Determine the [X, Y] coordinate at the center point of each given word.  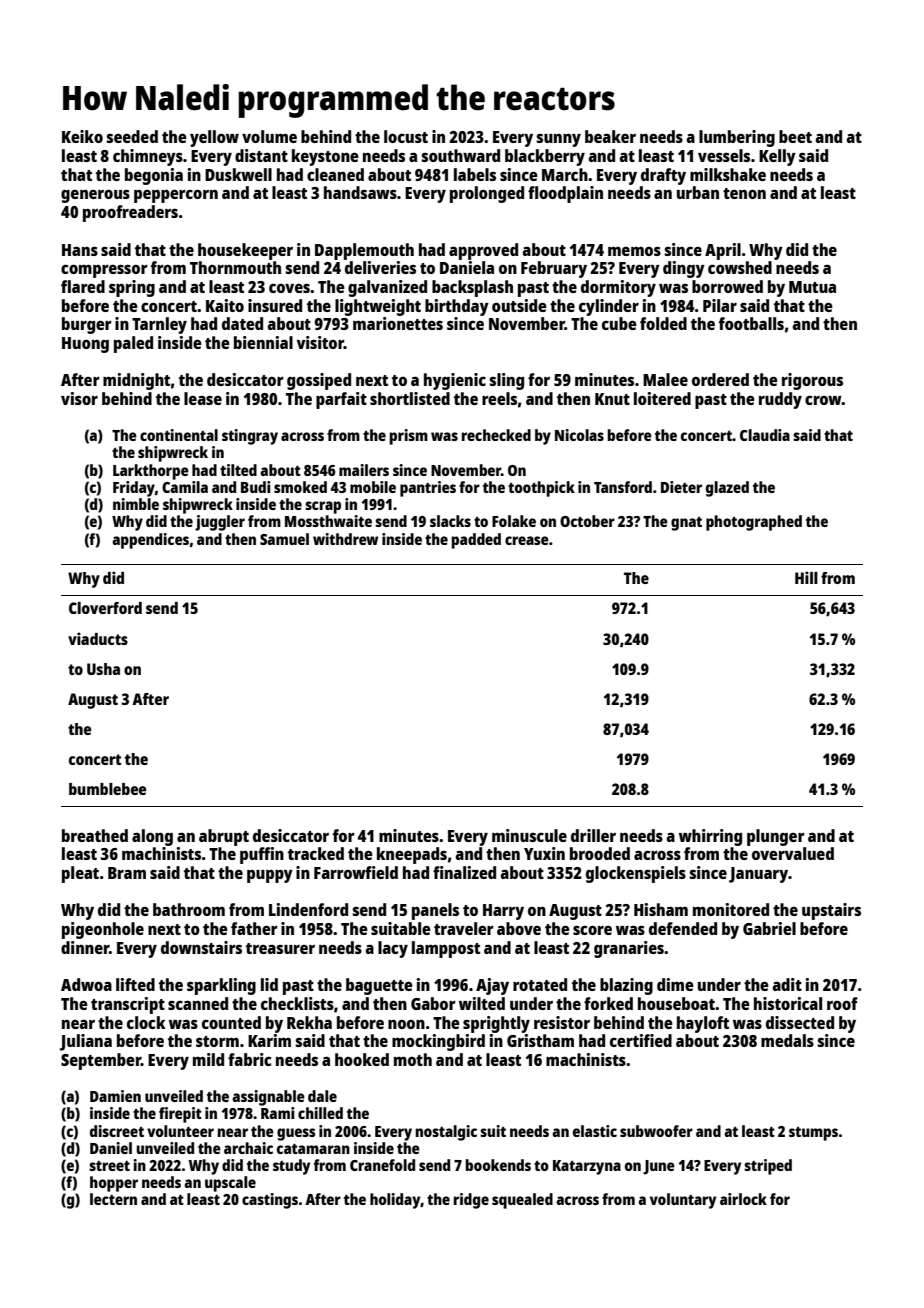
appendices [150, 541]
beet [795, 136]
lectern [113, 1199]
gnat [686, 524]
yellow [214, 138]
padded [476, 541]
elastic [595, 1131]
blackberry [545, 157]
